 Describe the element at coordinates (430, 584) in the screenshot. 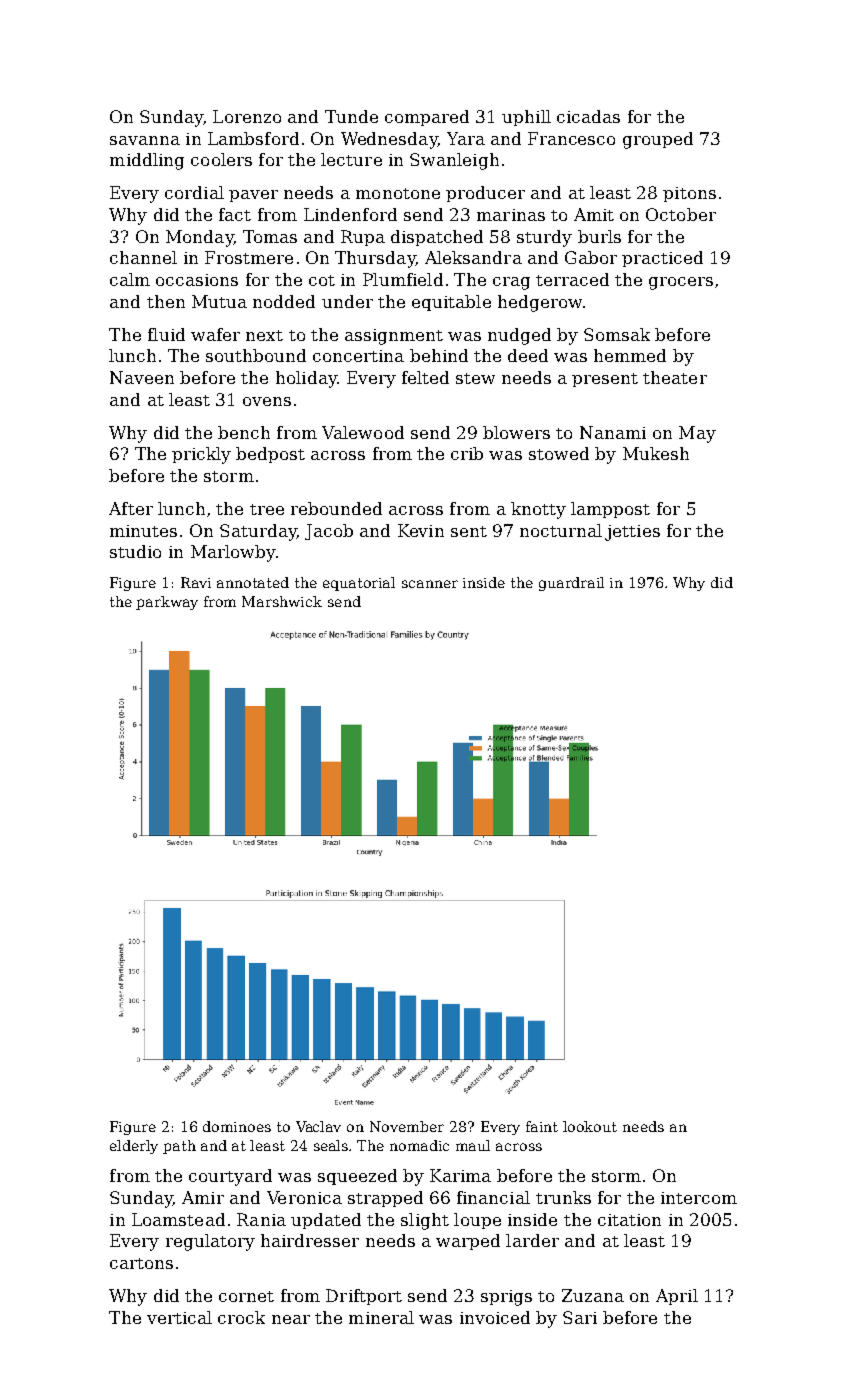

I see `scanner` at that location.
